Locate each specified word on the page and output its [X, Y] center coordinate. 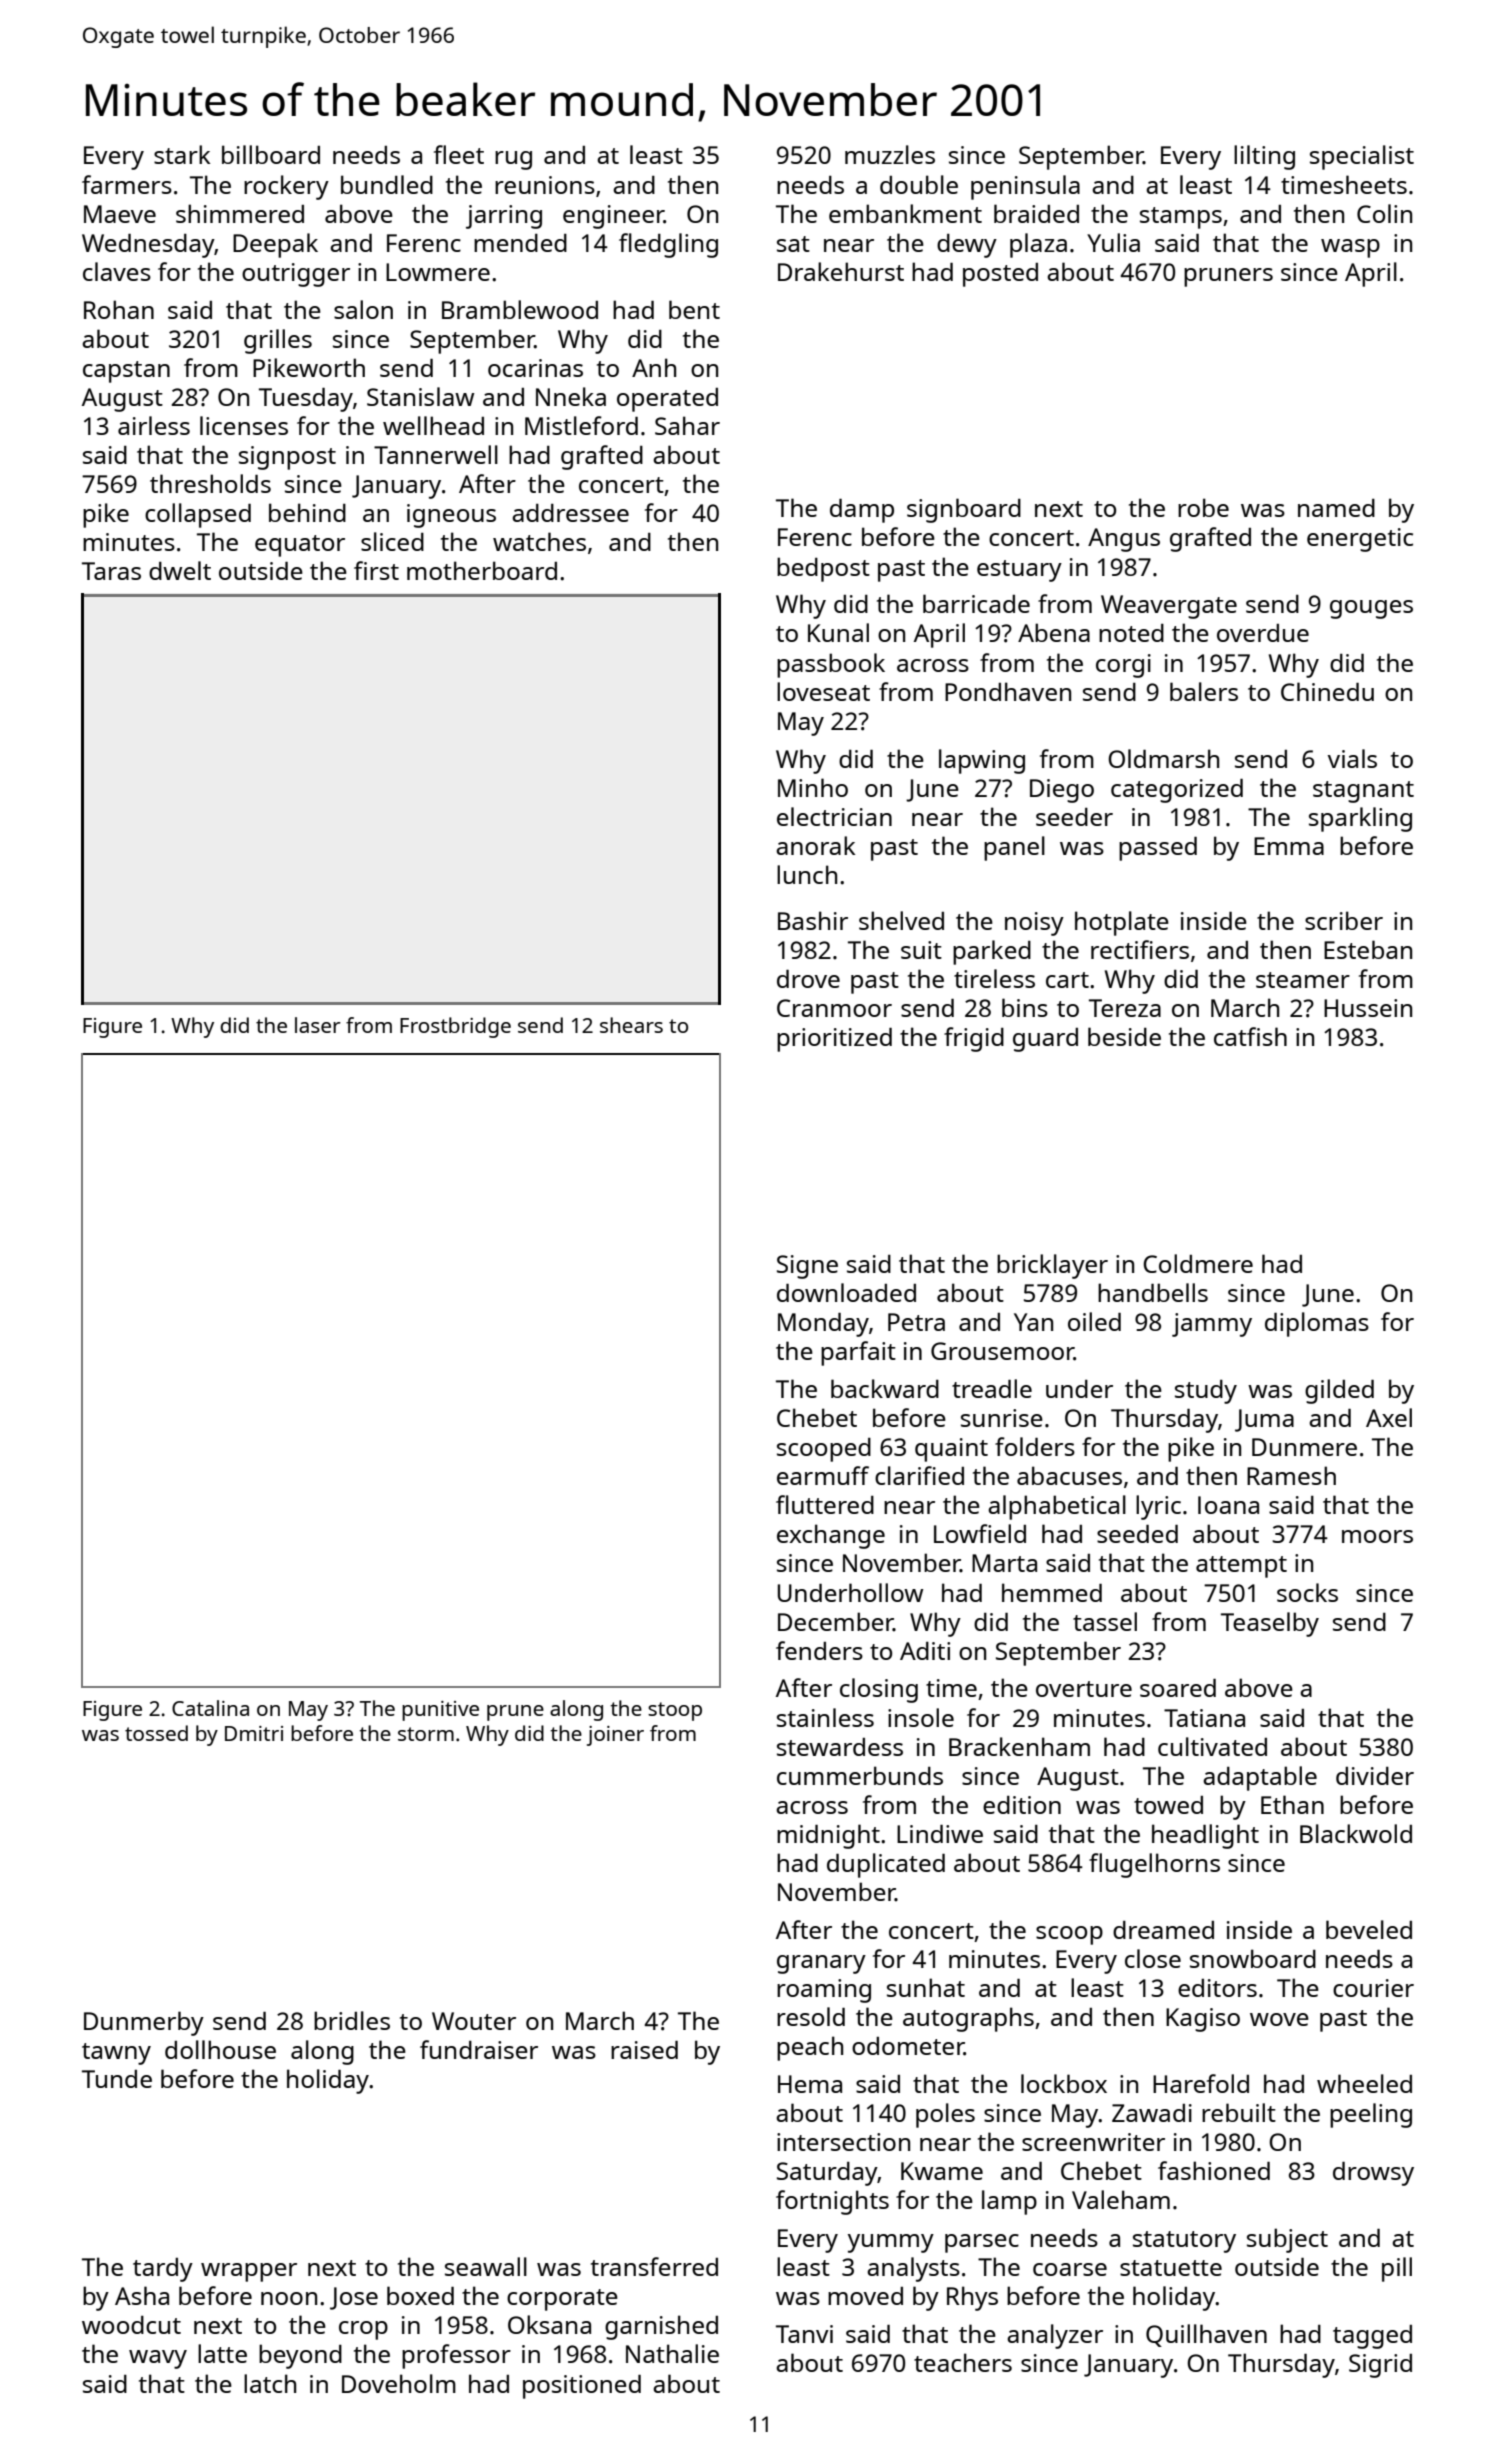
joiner [615, 1736]
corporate [562, 2300]
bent [694, 309]
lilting [1264, 157]
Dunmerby [144, 2023]
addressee [570, 513]
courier [1373, 1988]
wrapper [249, 2272]
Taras [111, 571]
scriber [1344, 920]
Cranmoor [834, 1008]
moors [1377, 1536]
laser [318, 1025]
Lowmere [438, 272]
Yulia [1113, 242]
